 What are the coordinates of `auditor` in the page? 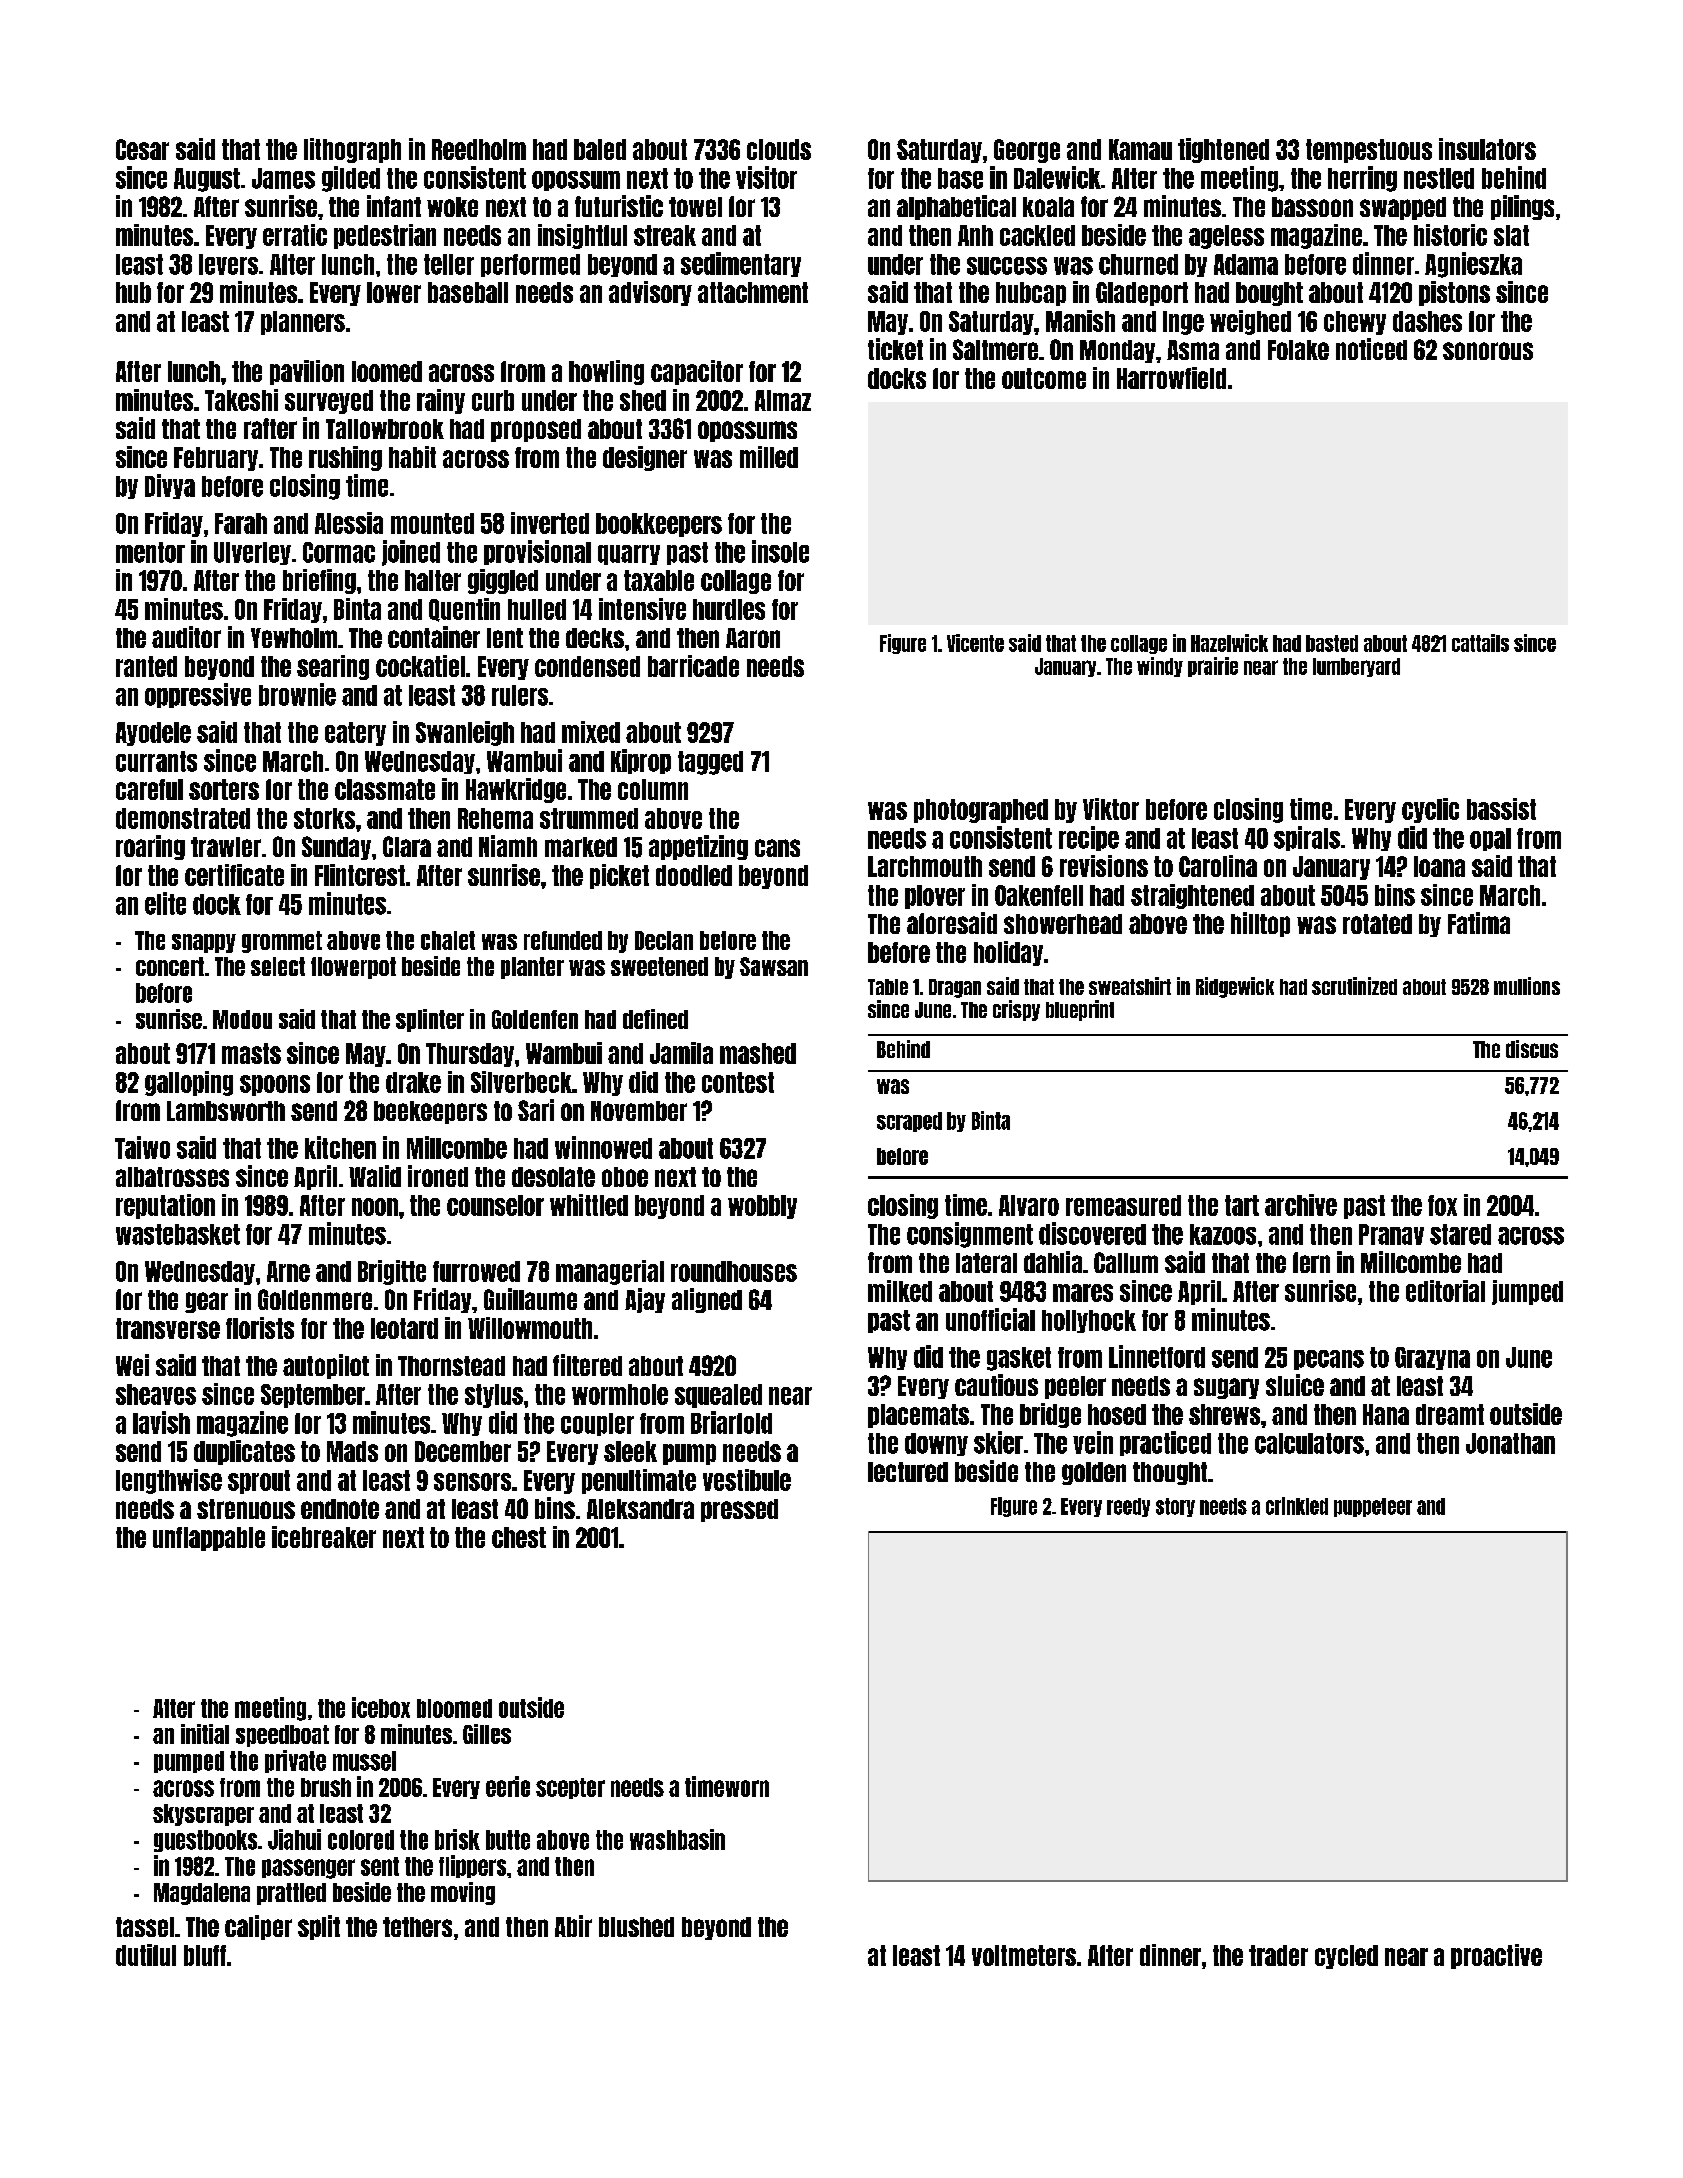 It's located at (186, 637).
